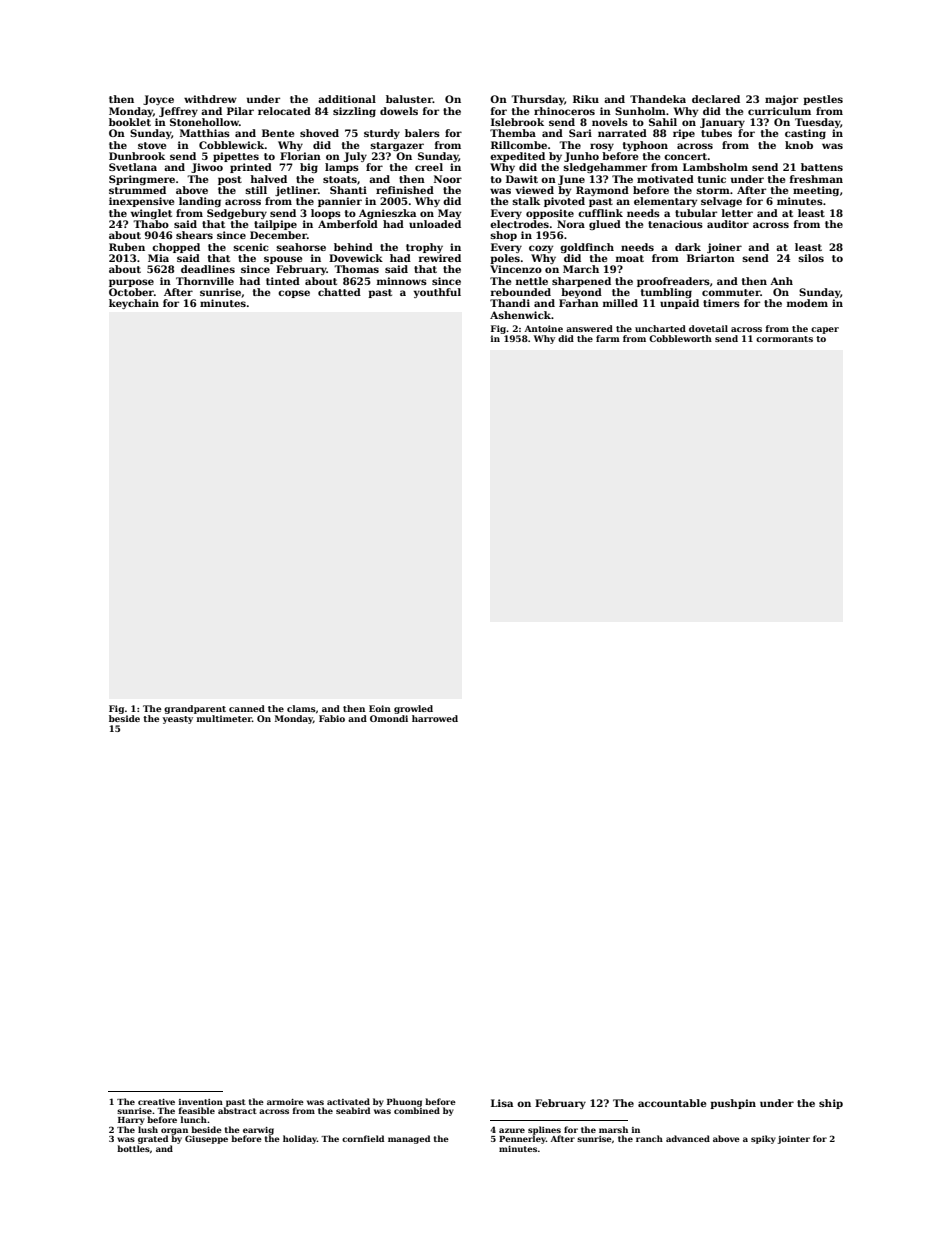 The height and width of the page is (1233, 952). I want to click on copse, so click(294, 294).
